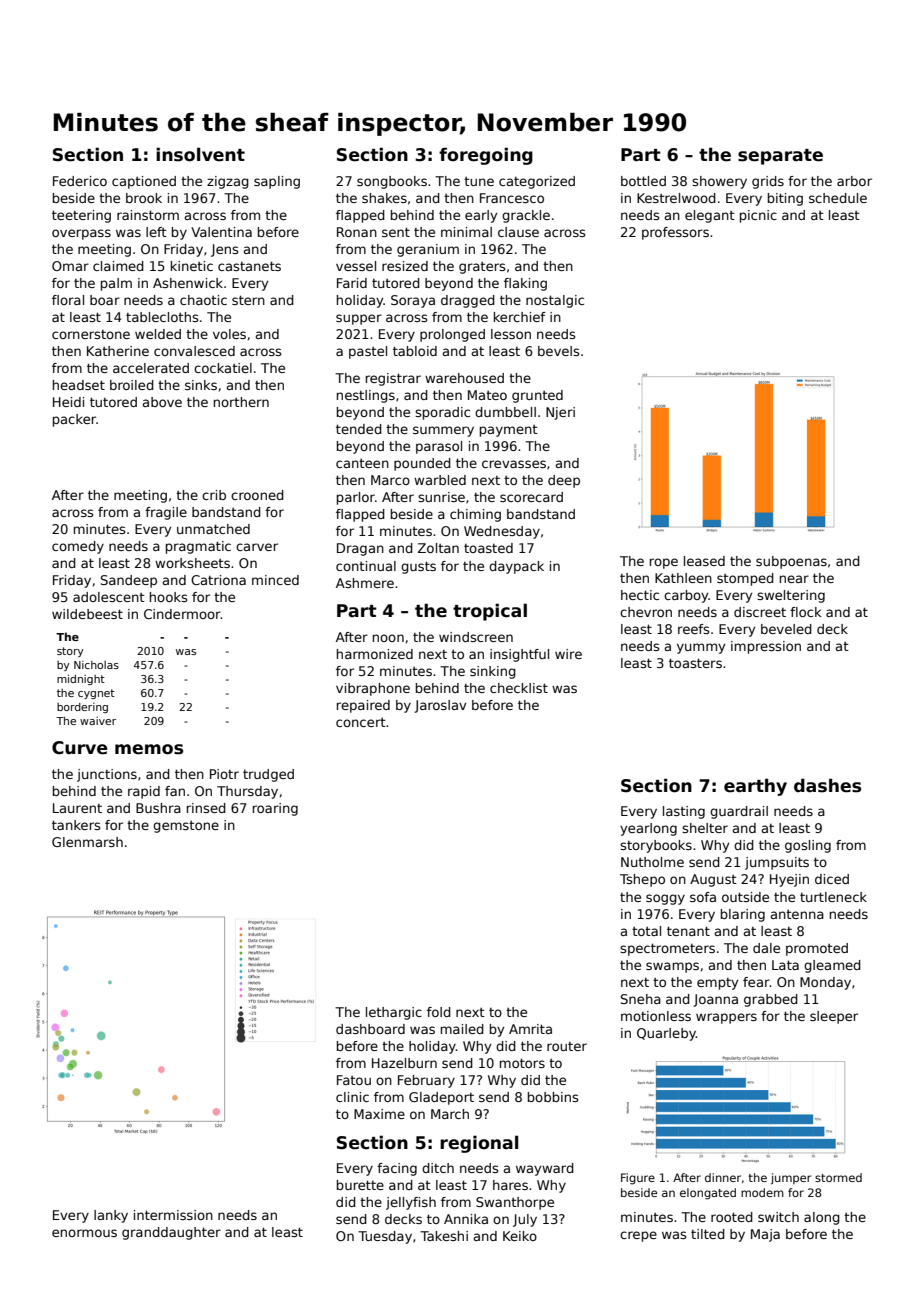  I want to click on teetering, so click(81, 216).
